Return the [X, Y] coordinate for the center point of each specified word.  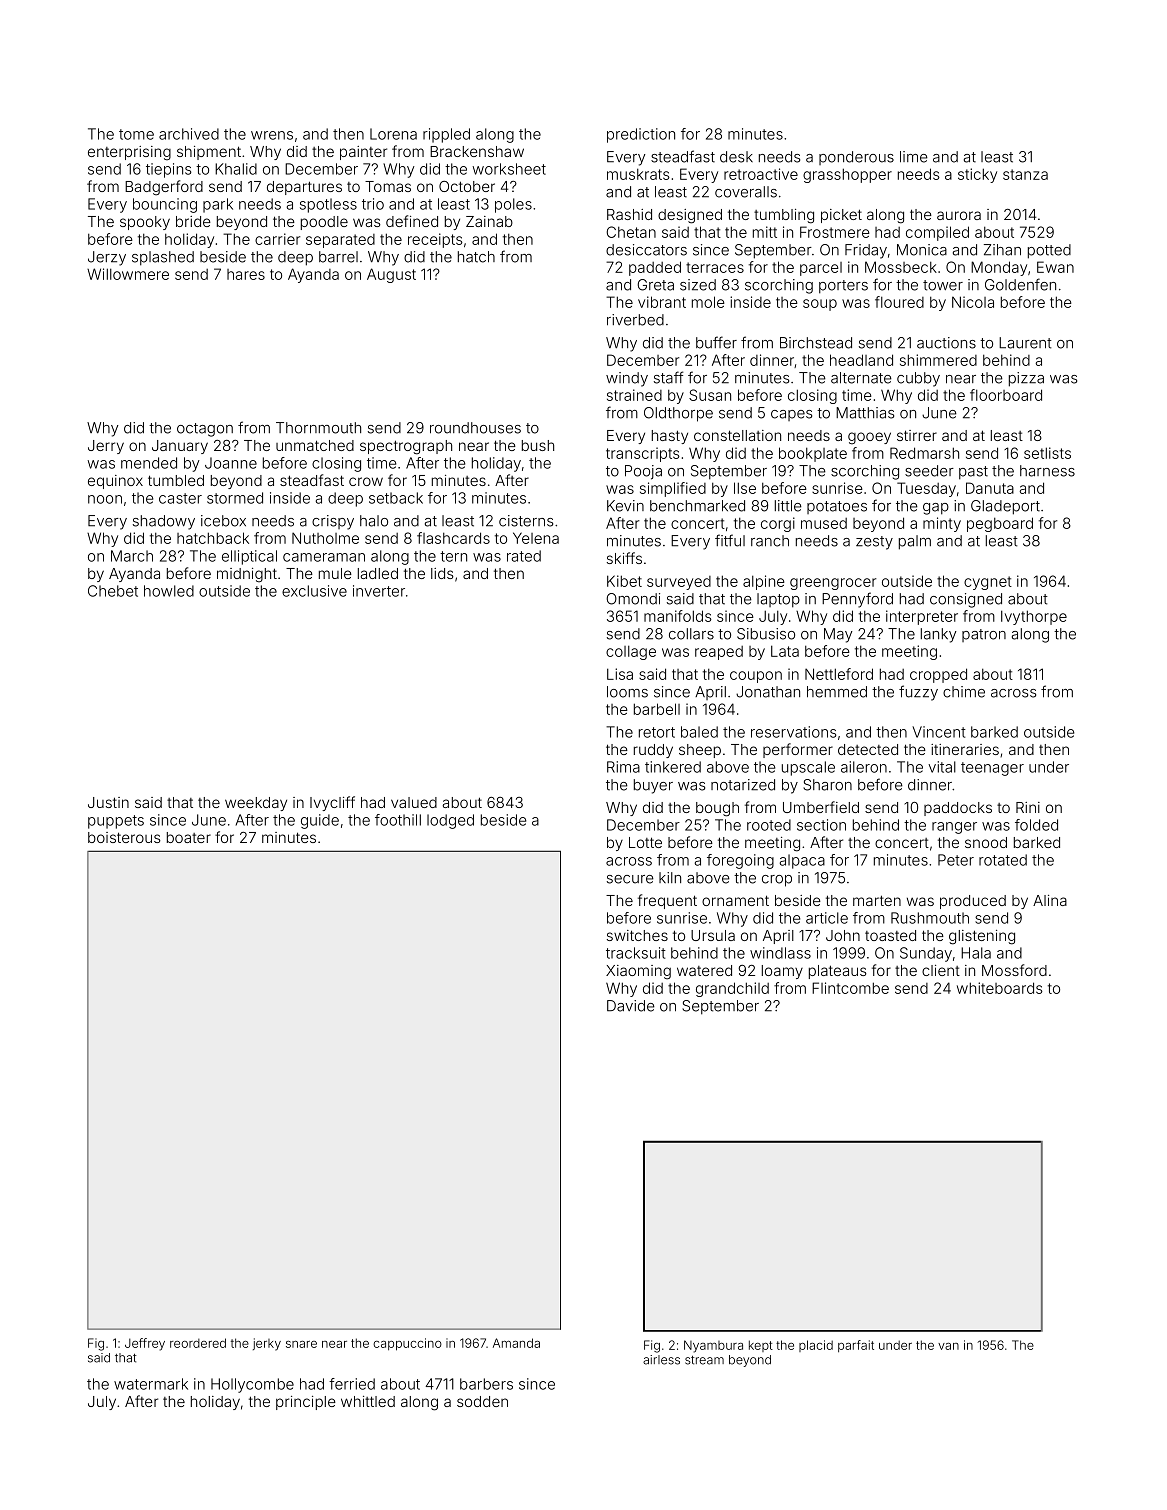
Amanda [516, 1343]
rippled [446, 135]
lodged [450, 821]
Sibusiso [766, 634]
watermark [151, 1384]
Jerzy [107, 258]
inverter [379, 591]
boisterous [124, 837]
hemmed [837, 692]
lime [914, 157]
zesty [874, 543]
